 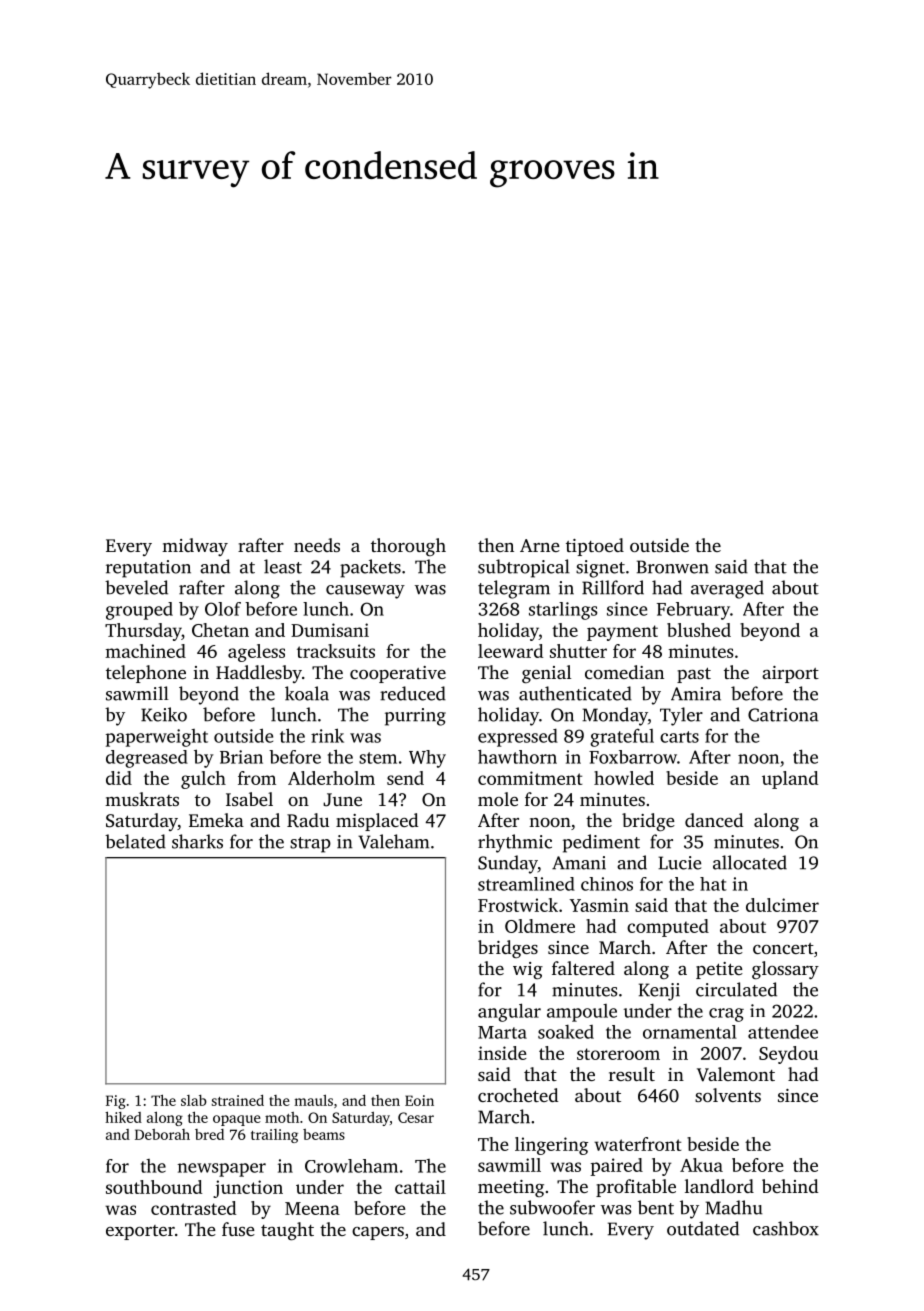 What do you see at coordinates (524, 568) in the page?
I see `subtropical` at bounding box center [524, 568].
